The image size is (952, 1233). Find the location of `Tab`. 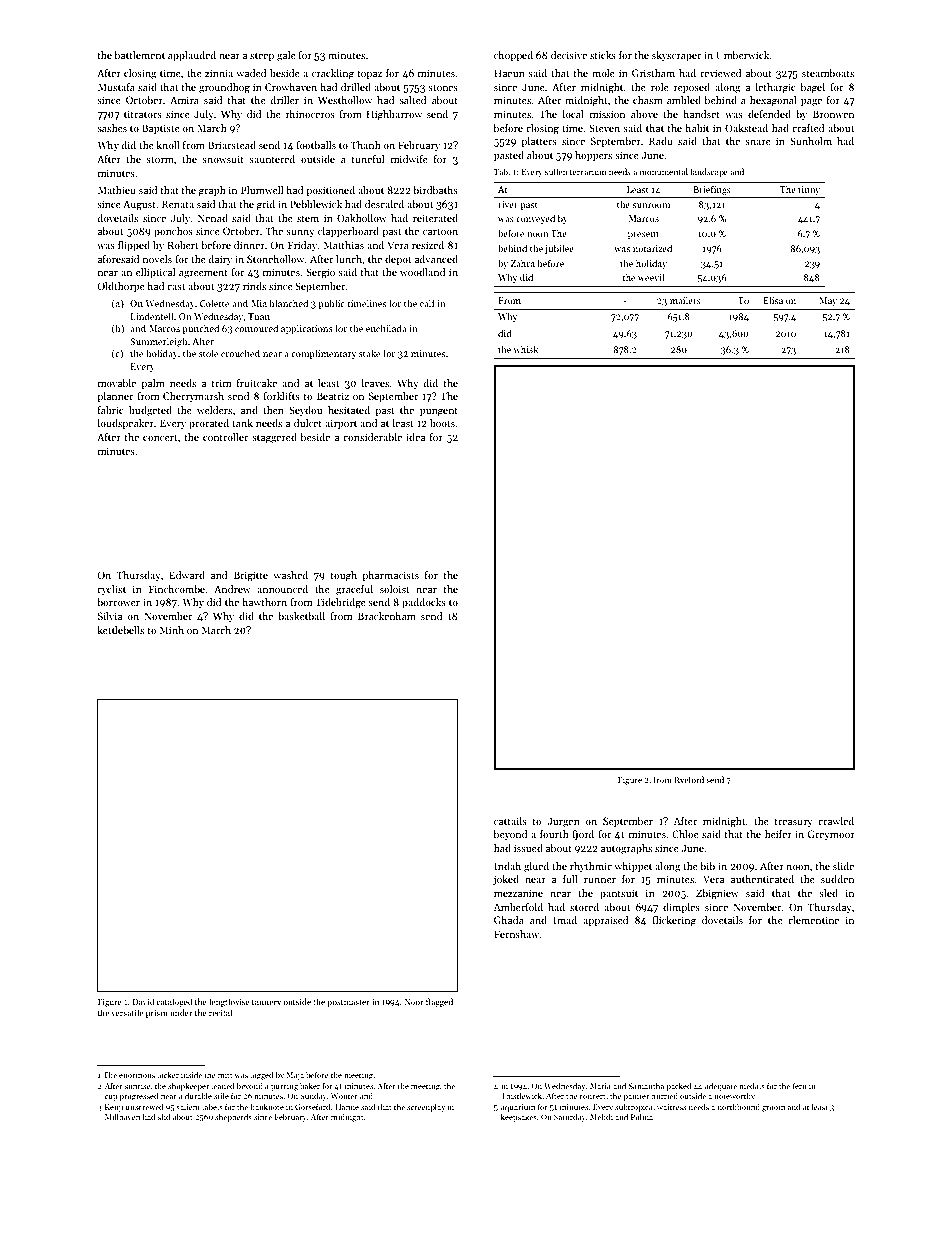

Tab is located at coordinates (501, 171).
